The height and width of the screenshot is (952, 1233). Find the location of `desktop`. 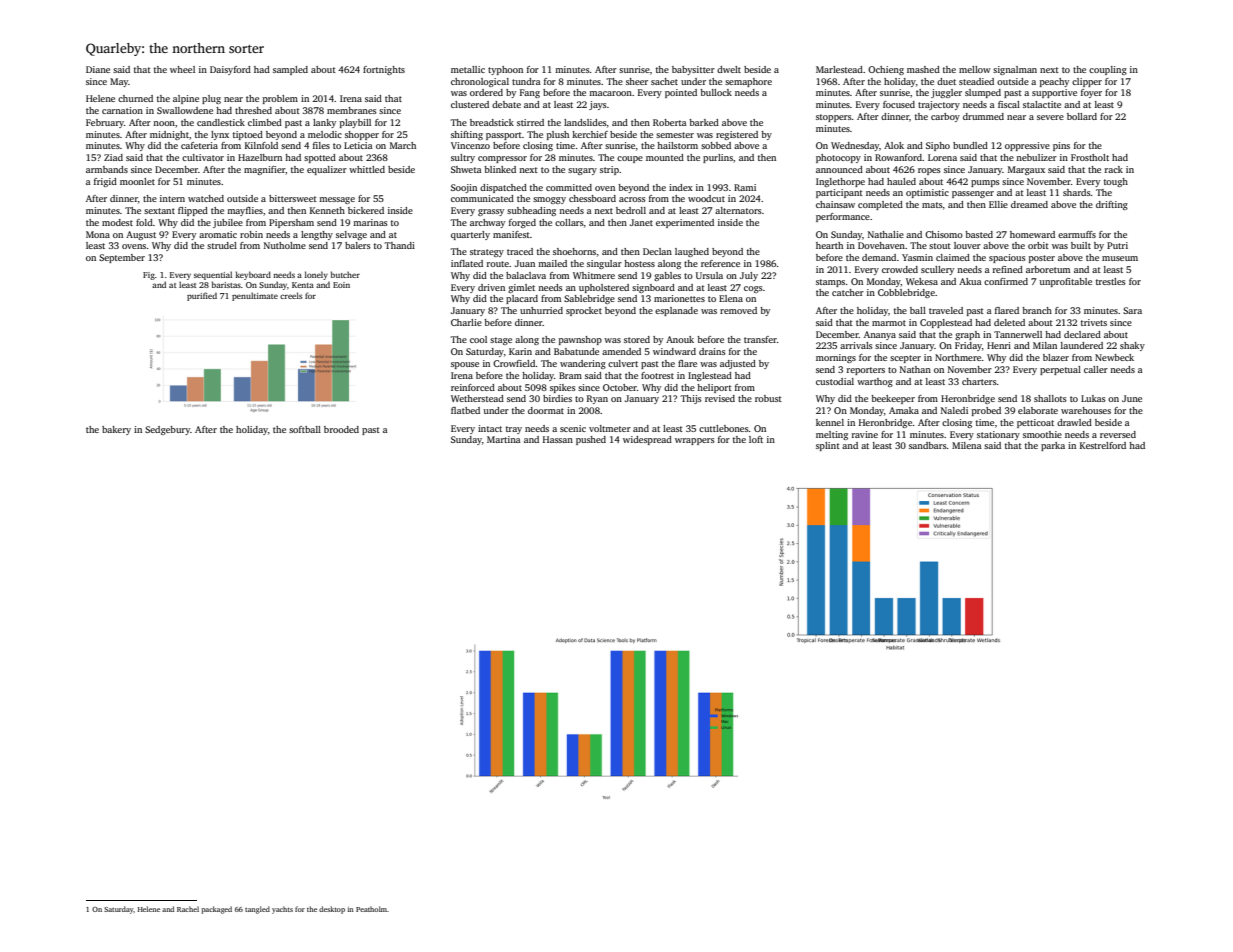

desktop is located at coordinates (332, 910).
